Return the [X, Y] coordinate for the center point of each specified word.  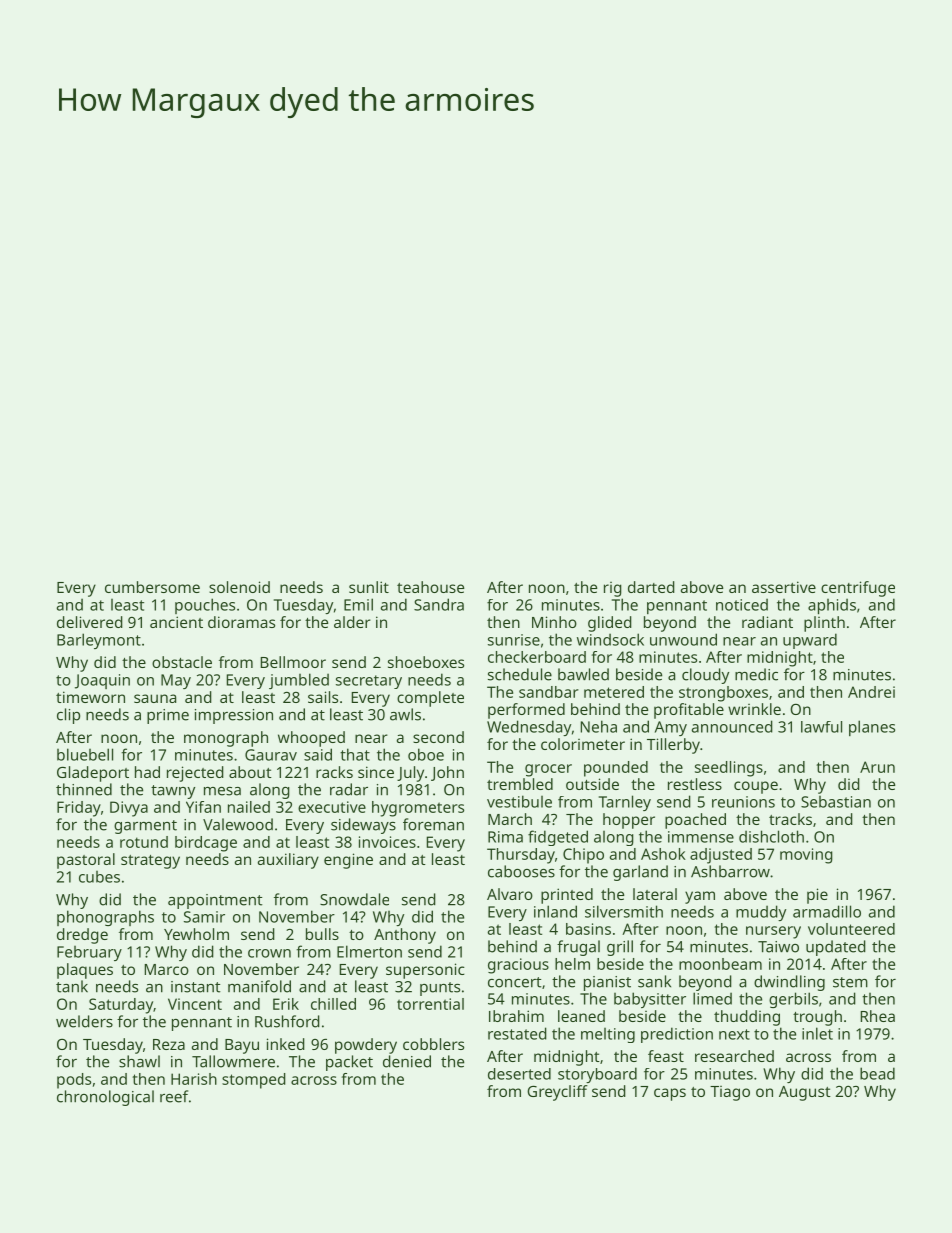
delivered [89, 622]
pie [817, 896]
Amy [671, 728]
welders [84, 1021]
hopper [629, 821]
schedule [520, 674]
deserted [519, 1074]
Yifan [203, 807]
